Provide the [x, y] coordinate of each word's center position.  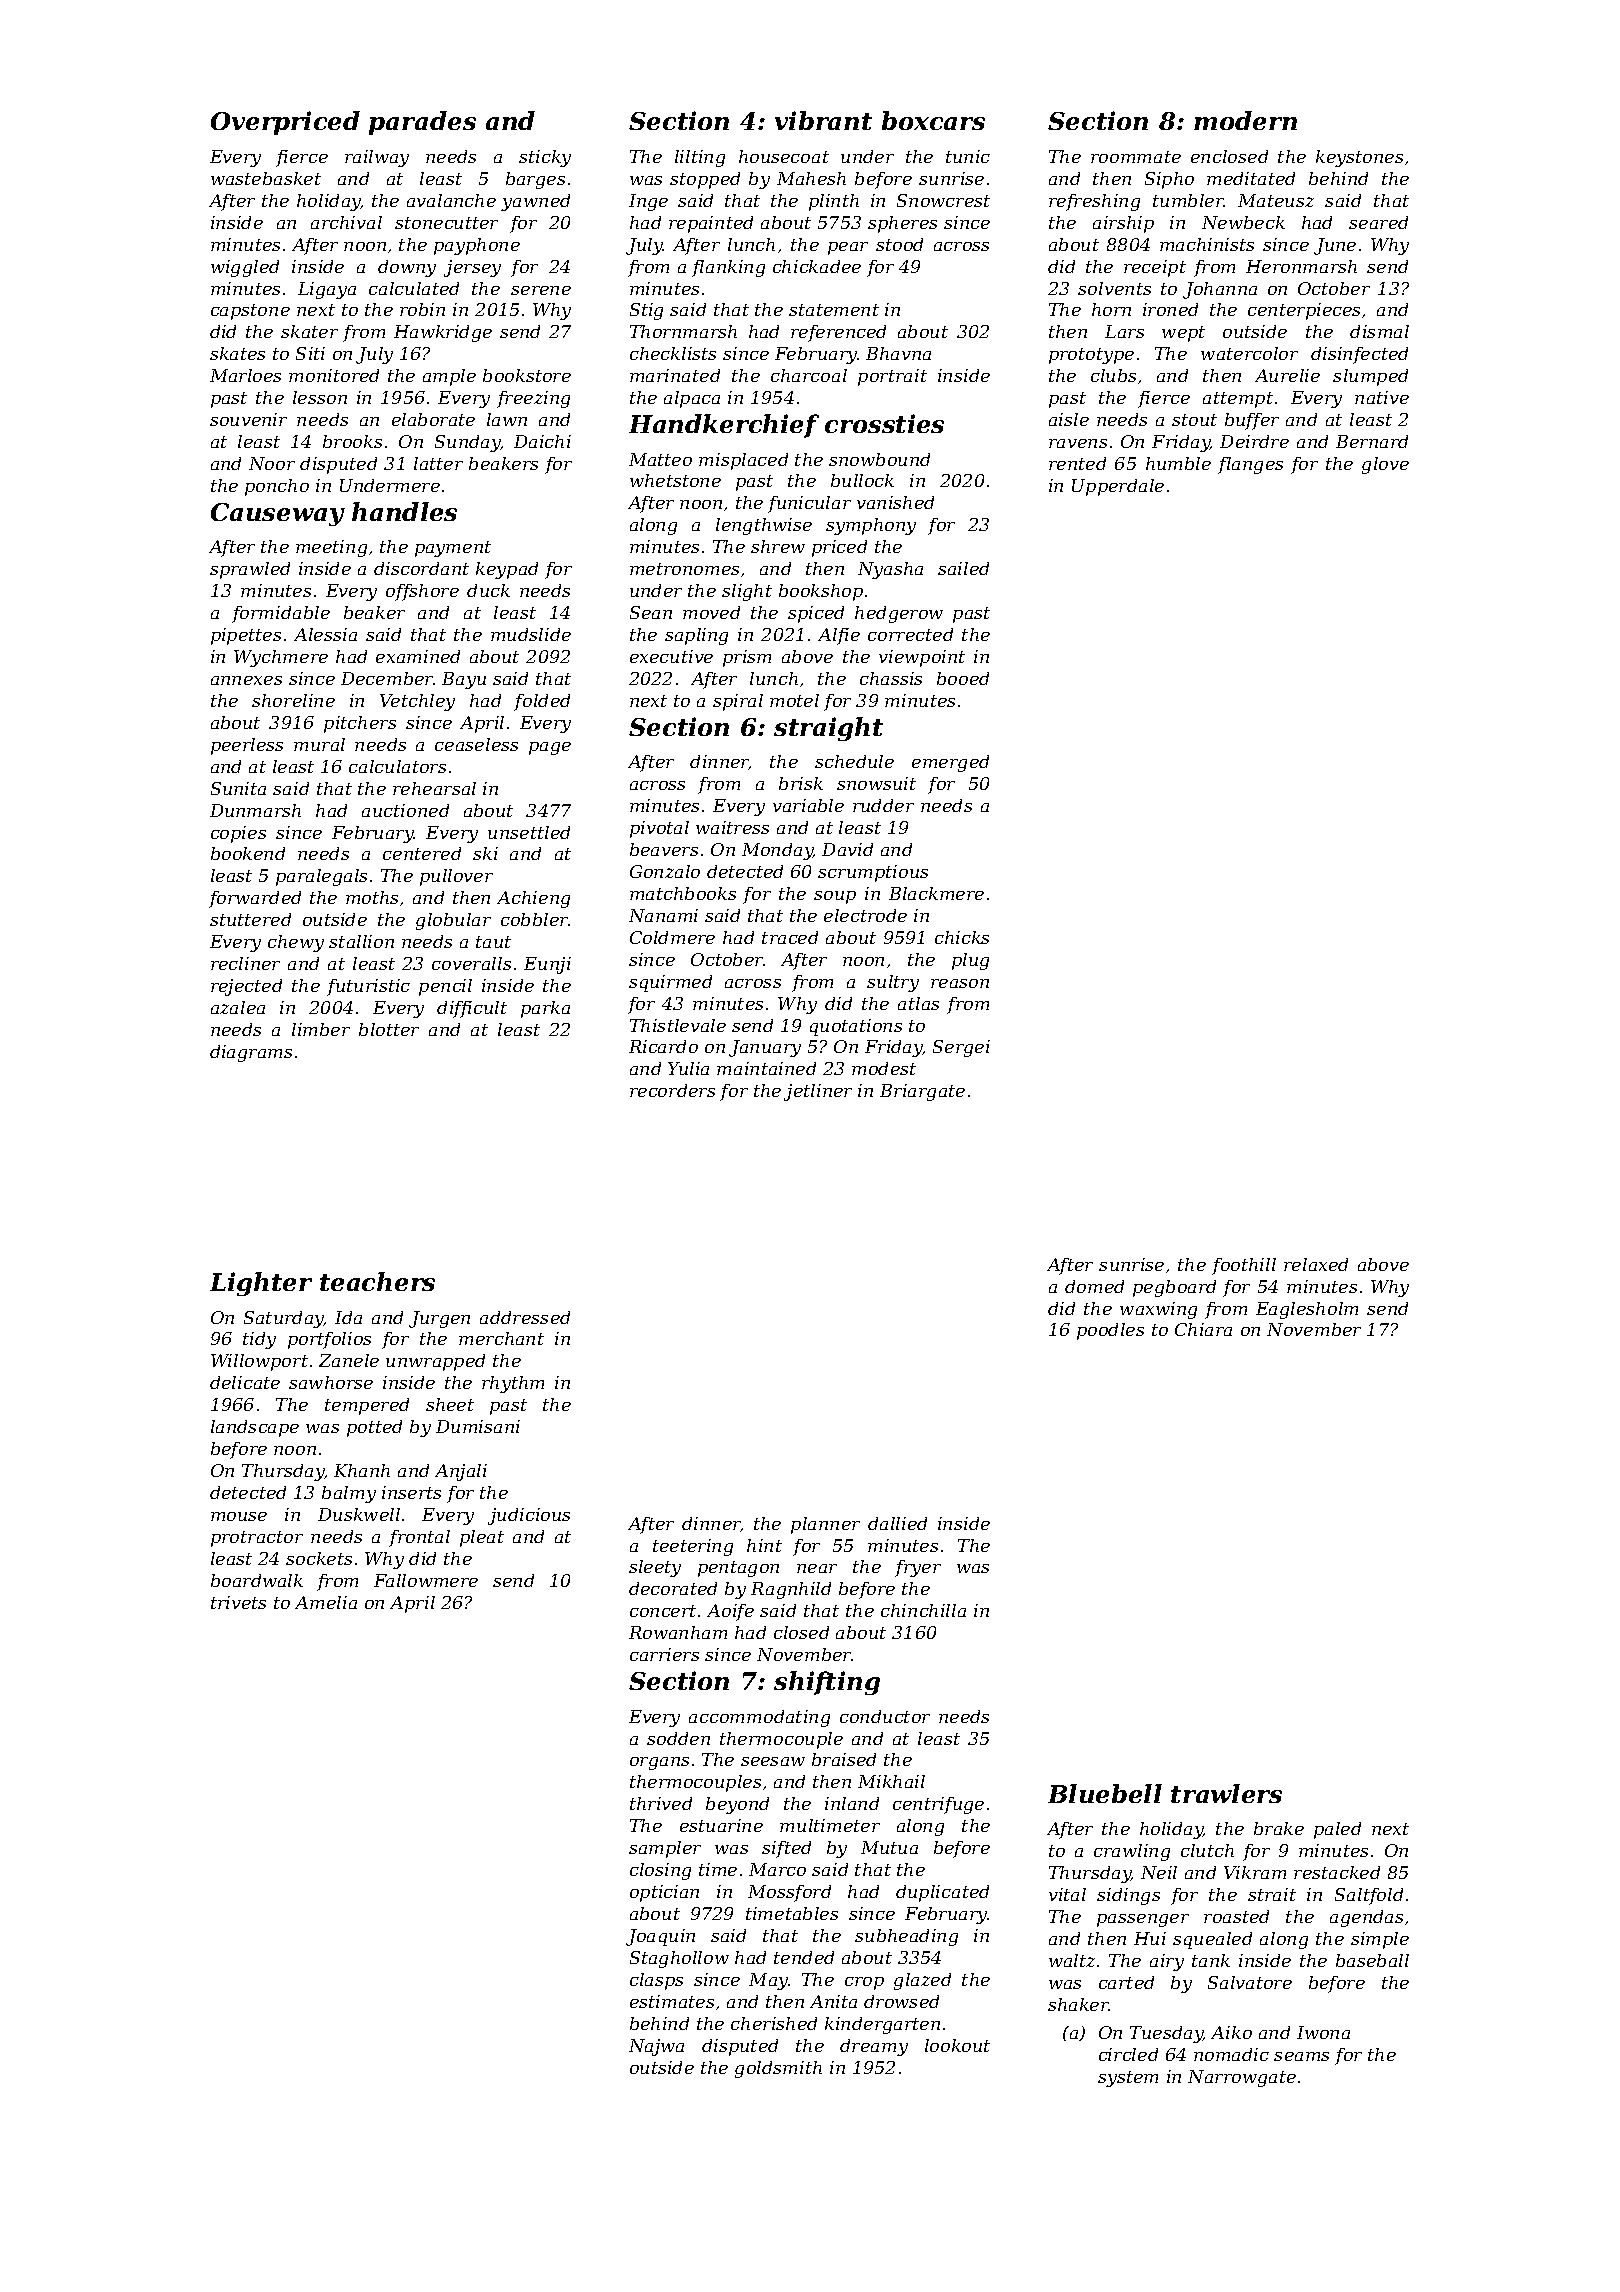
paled [1337, 1830]
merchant [501, 1338]
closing [660, 1871]
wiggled [245, 268]
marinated [675, 375]
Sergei [961, 1048]
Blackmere [936, 893]
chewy [296, 943]
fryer [918, 1568]
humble [1178, 463]
